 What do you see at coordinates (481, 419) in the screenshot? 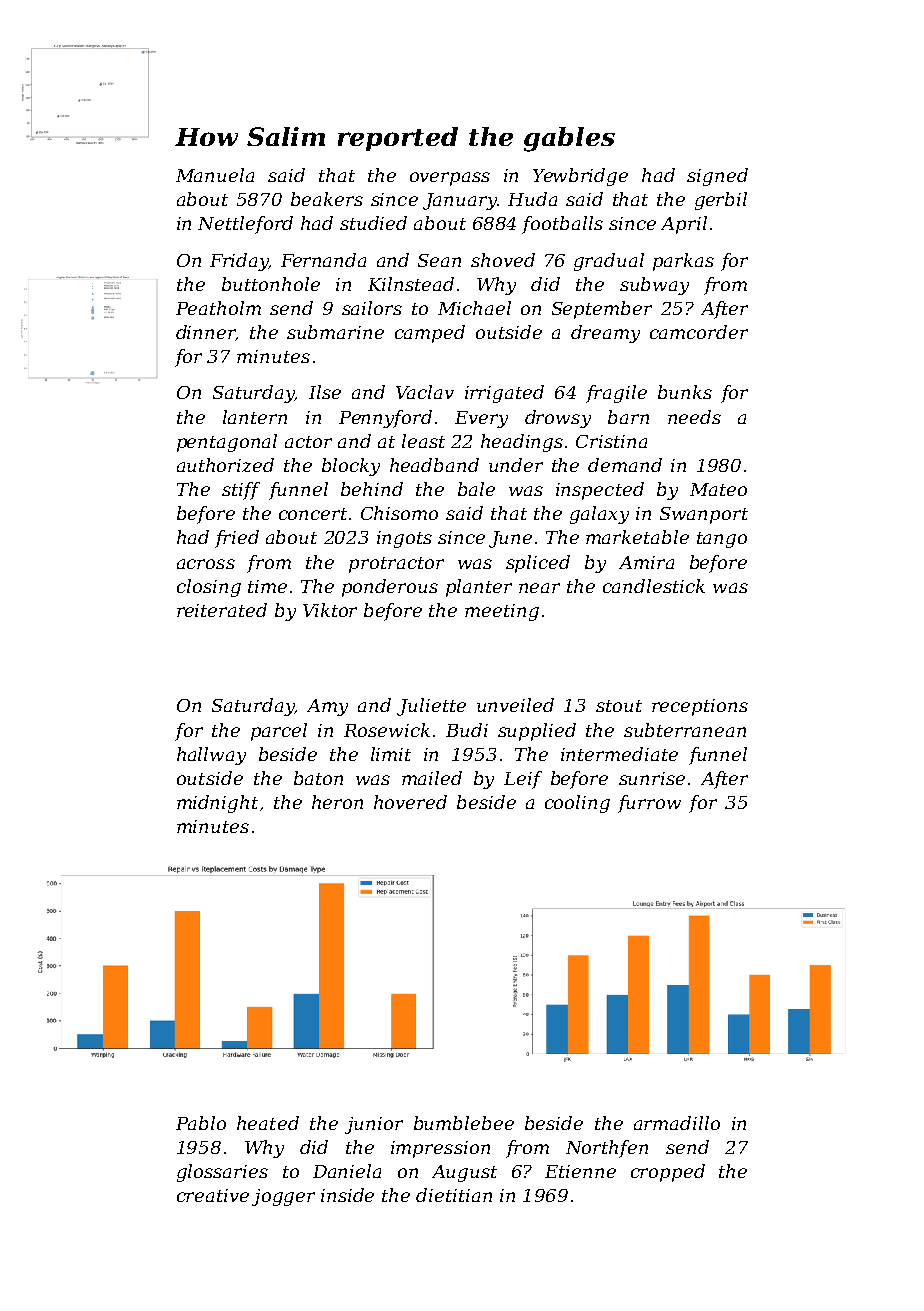
I see `Every` at bounding box center [481, 419].
